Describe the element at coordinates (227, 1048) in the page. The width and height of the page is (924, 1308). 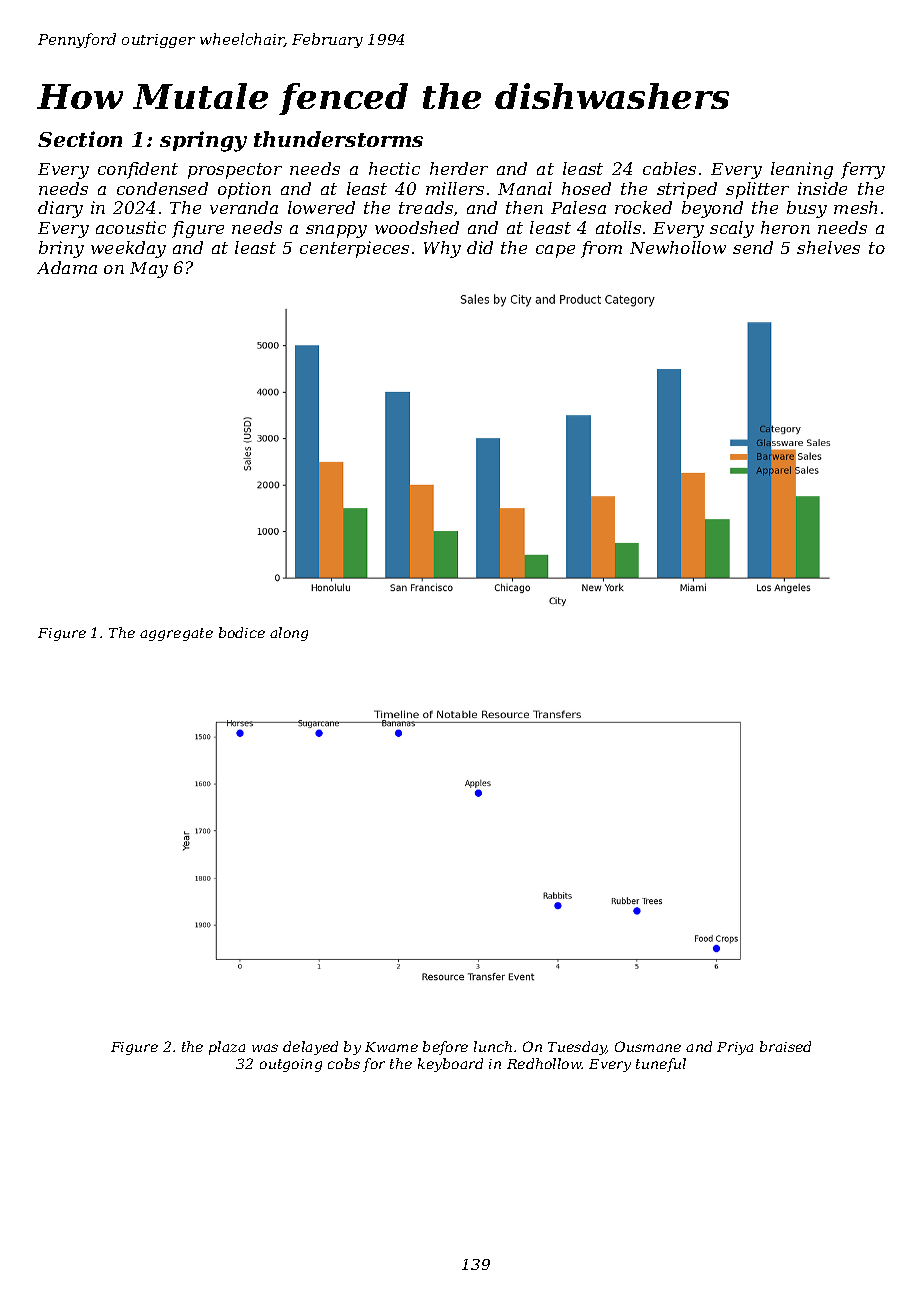
I see `plaza` at that location.
